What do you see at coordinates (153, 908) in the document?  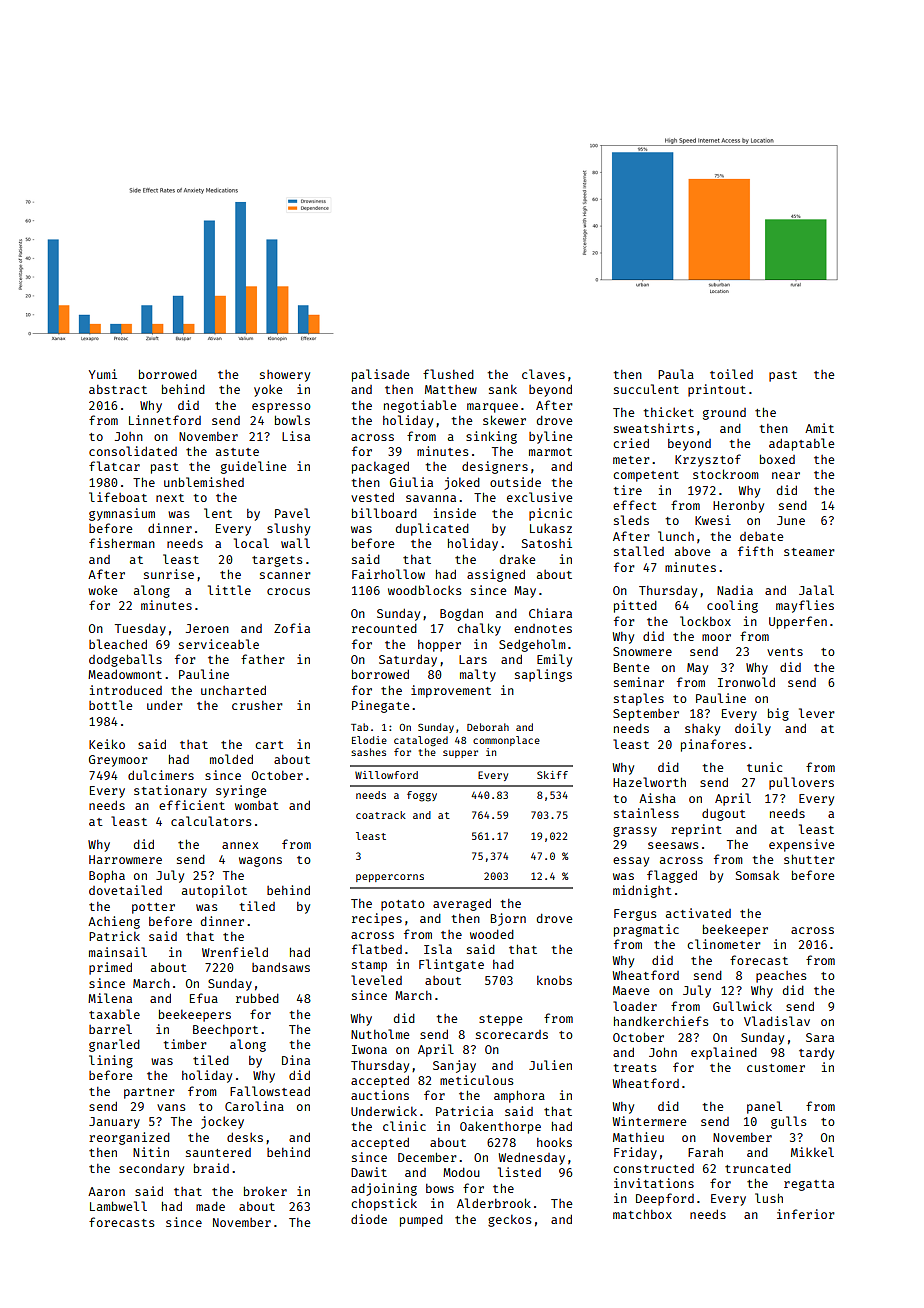 I see `potter` at bounding box center [153, 908].
